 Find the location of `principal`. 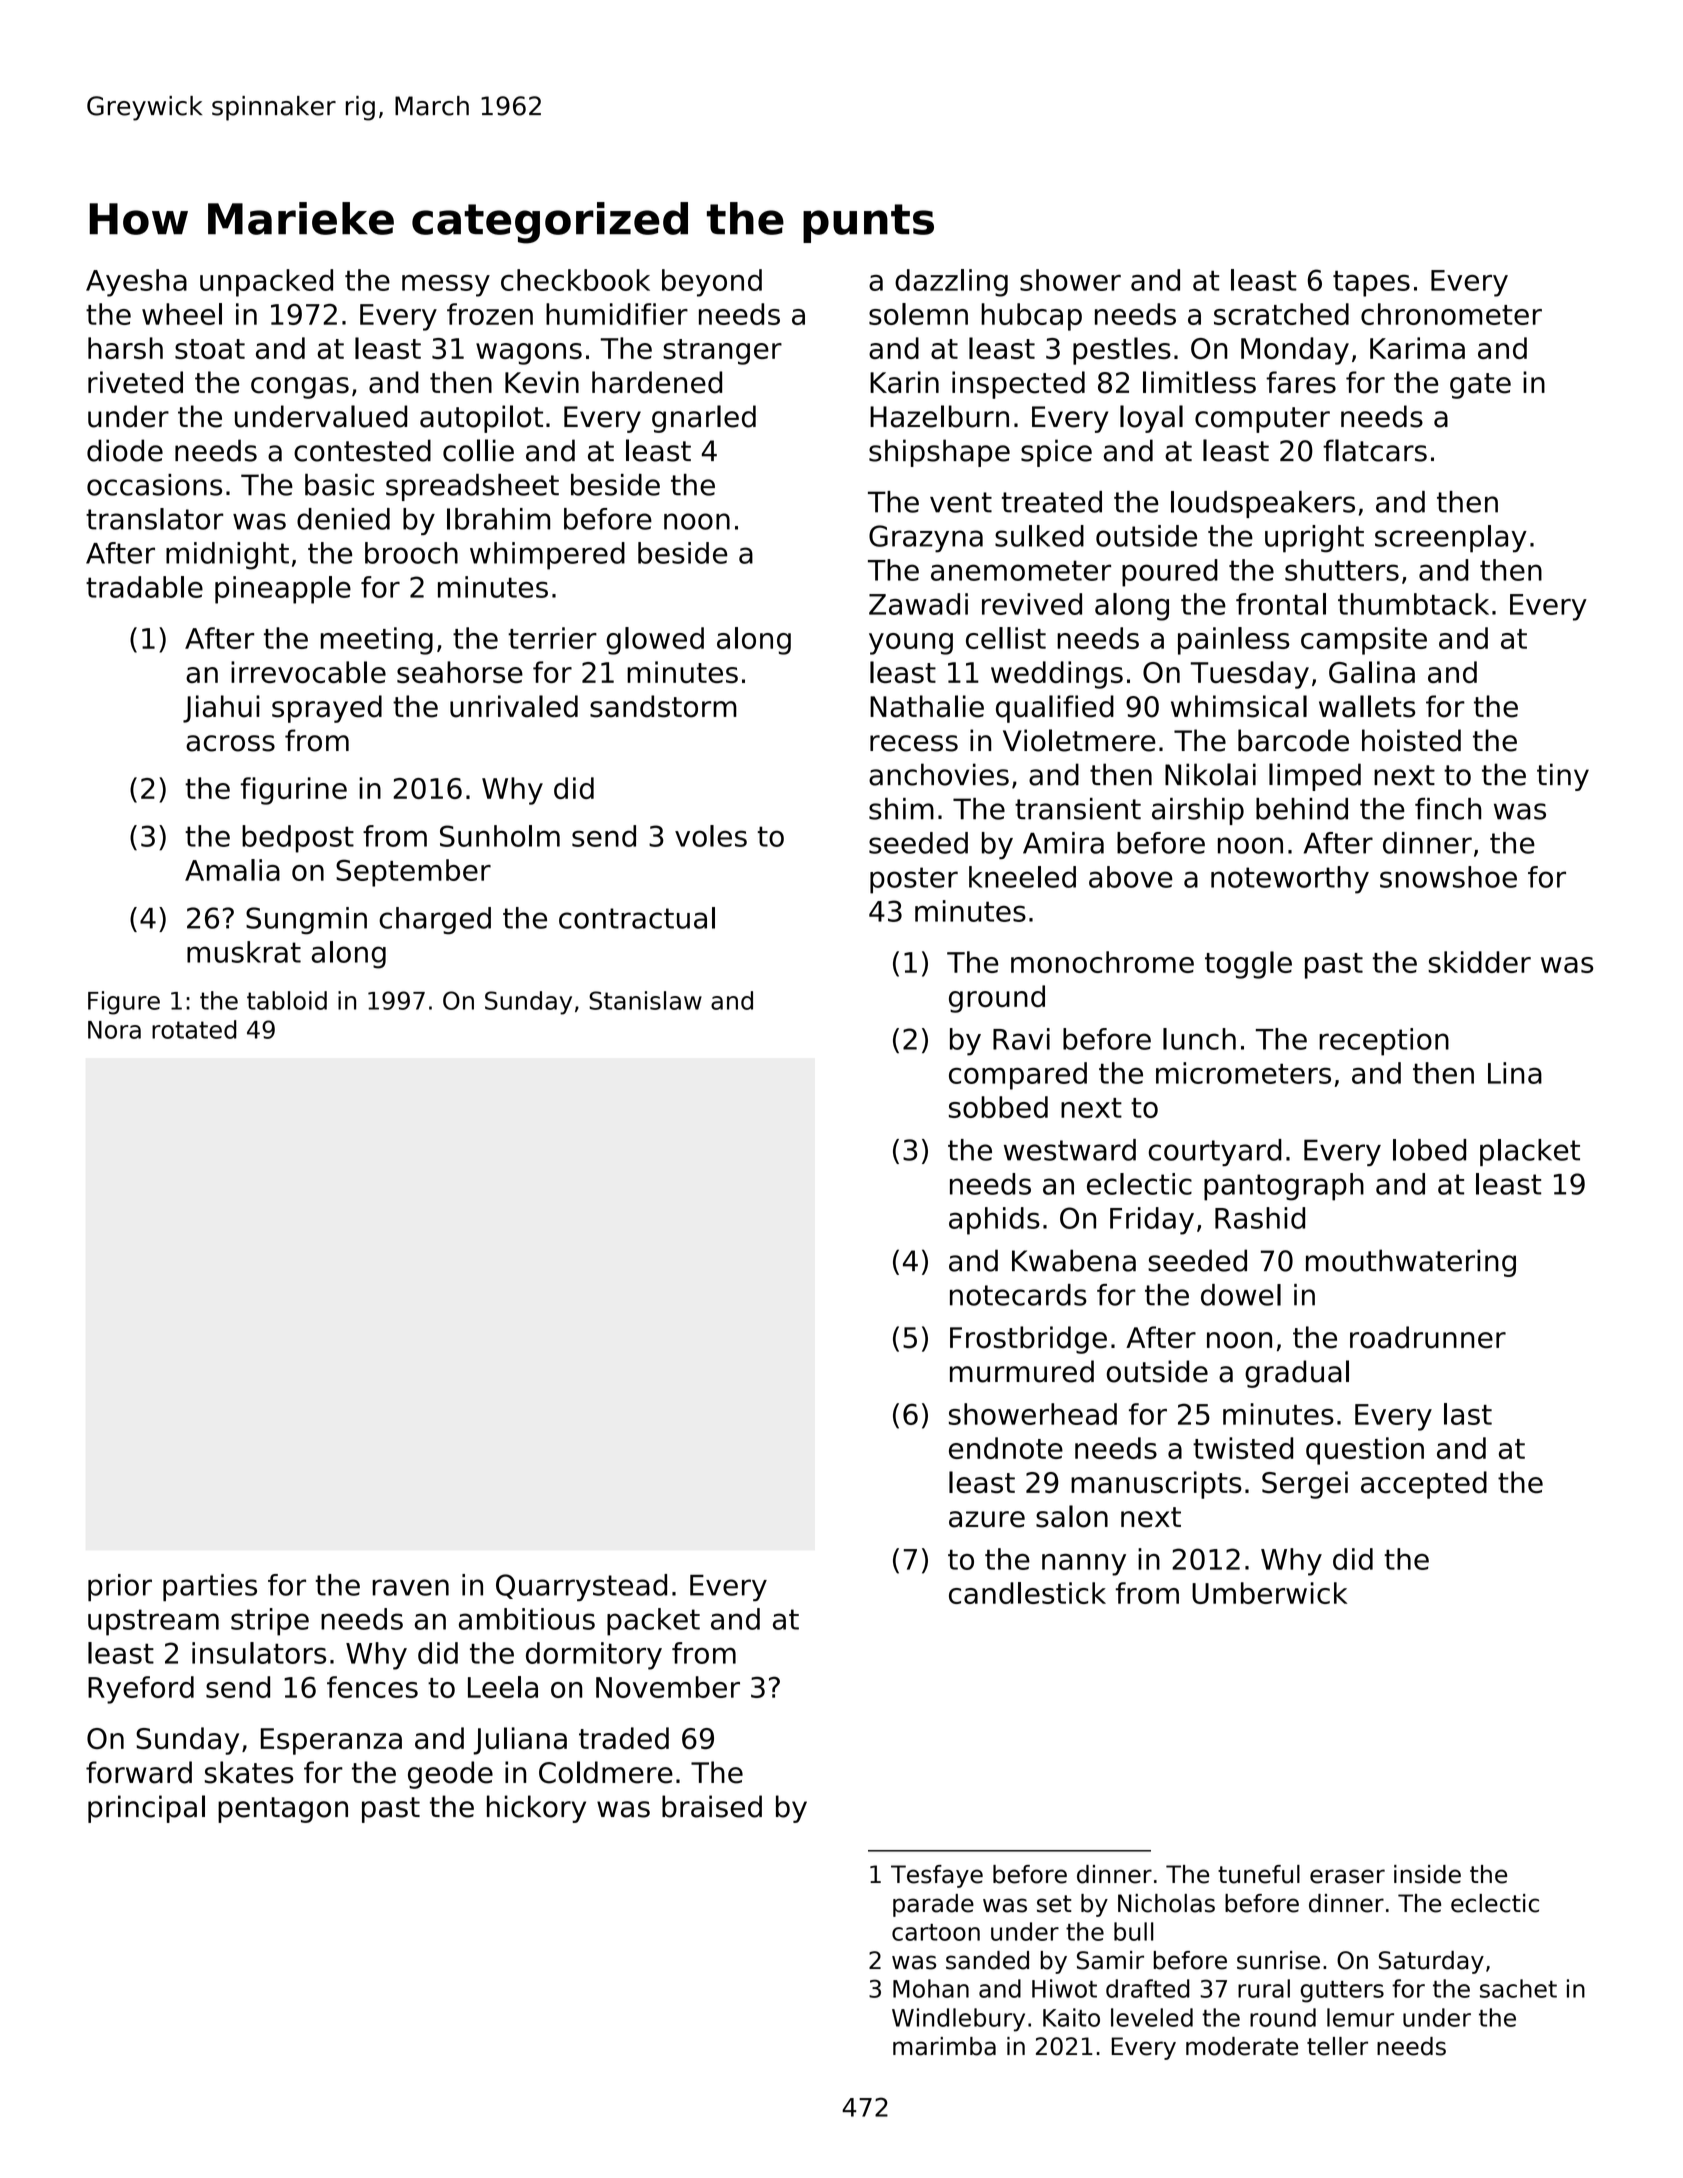

principal is located at coordinates (146, 1809).
